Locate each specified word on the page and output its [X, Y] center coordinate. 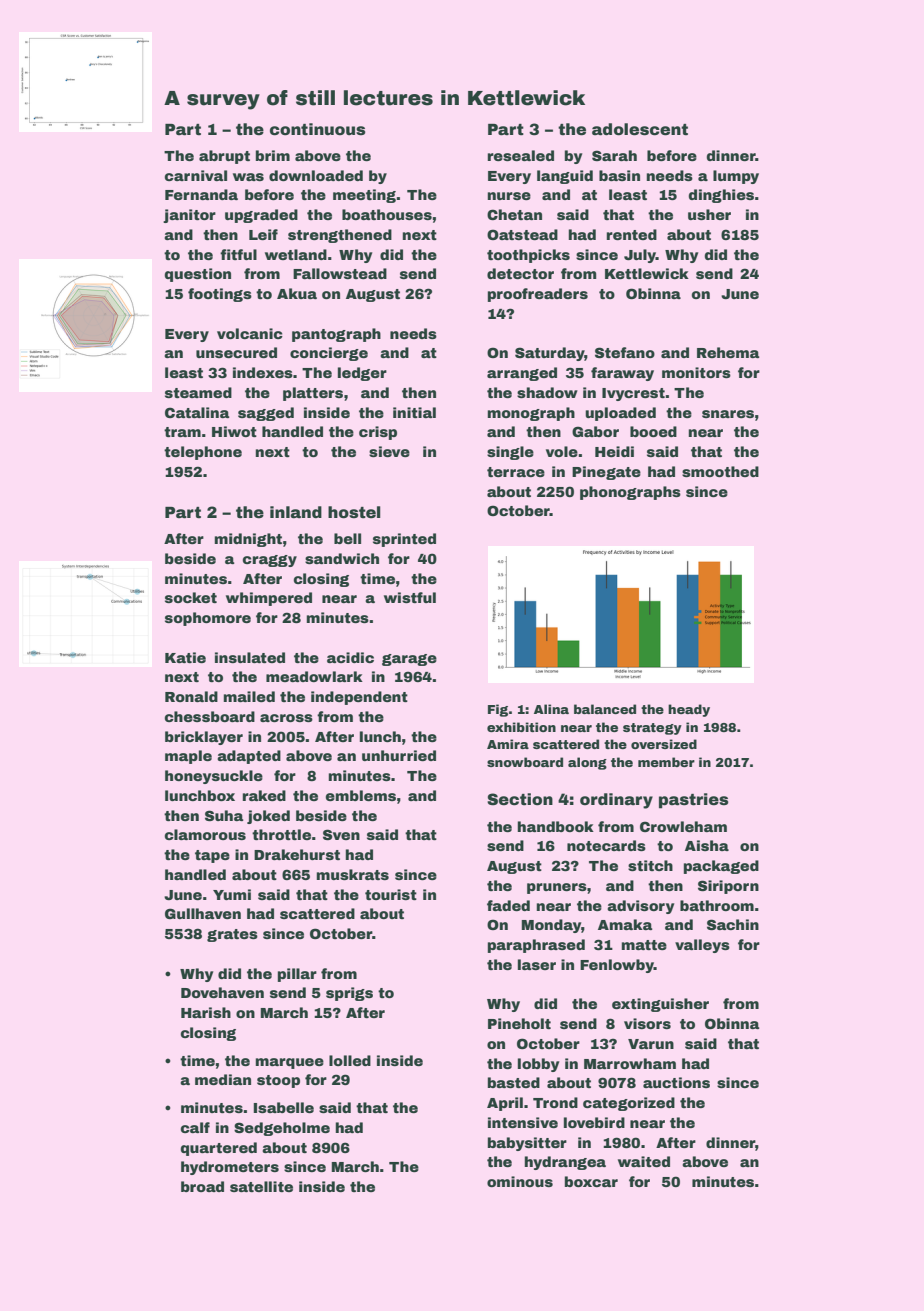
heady [689, 710]
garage [409, 660]
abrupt [224, 157]
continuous [317, 129]
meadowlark [314, 676]
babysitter [527, 1144]
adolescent [640, 129]
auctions [676, 1082]
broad [202, 1186]
